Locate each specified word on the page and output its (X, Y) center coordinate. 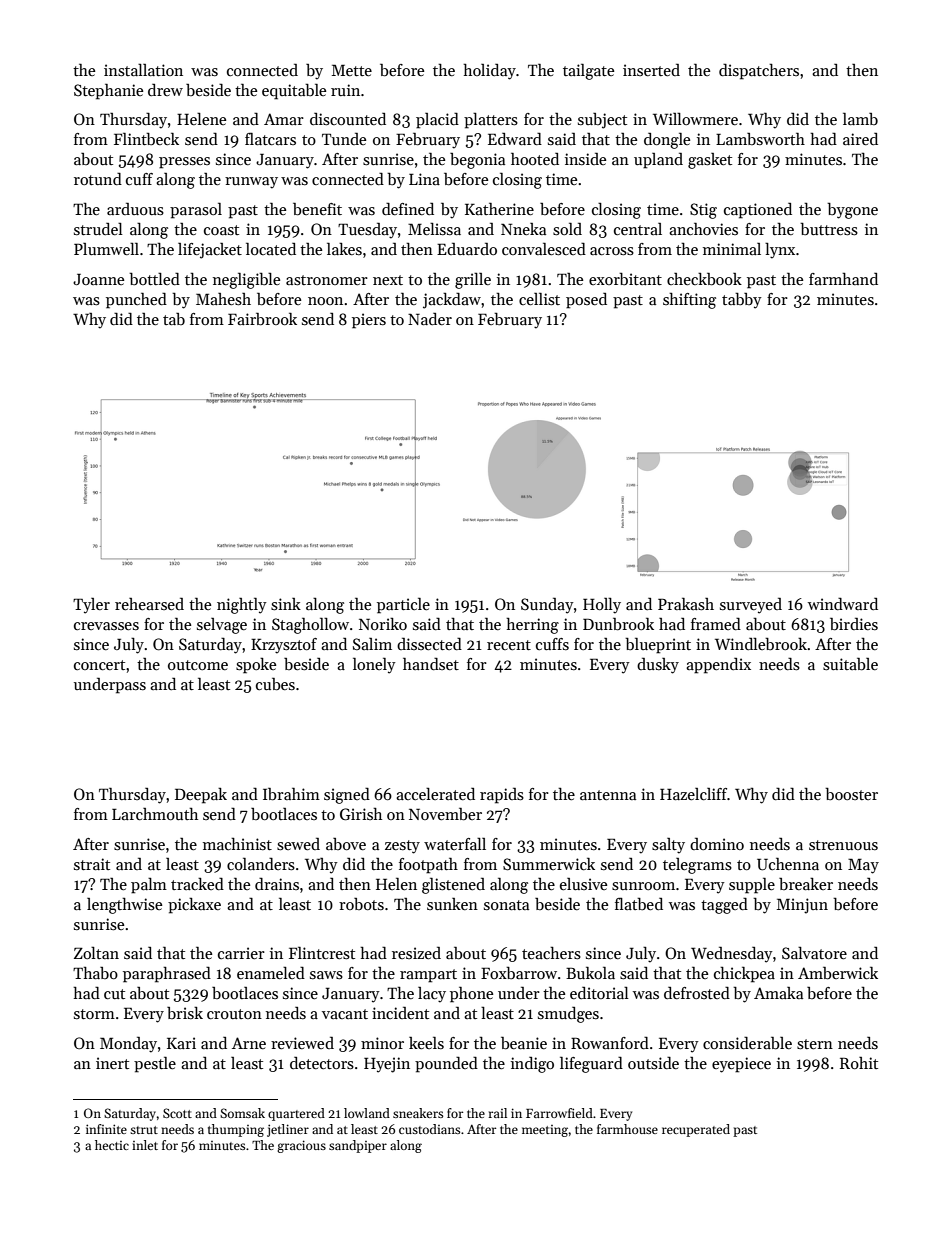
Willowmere (695, 118)
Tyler (91, 605)
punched (136, 300)
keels (426, 1042)
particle (403, 606)
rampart (428, 976)
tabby (742, 300)
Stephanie (108, 91)
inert (112, 1063)
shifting (689, 301)
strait (92, 864)
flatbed (639, 904)
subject (602, 120)
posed (586, 300)
